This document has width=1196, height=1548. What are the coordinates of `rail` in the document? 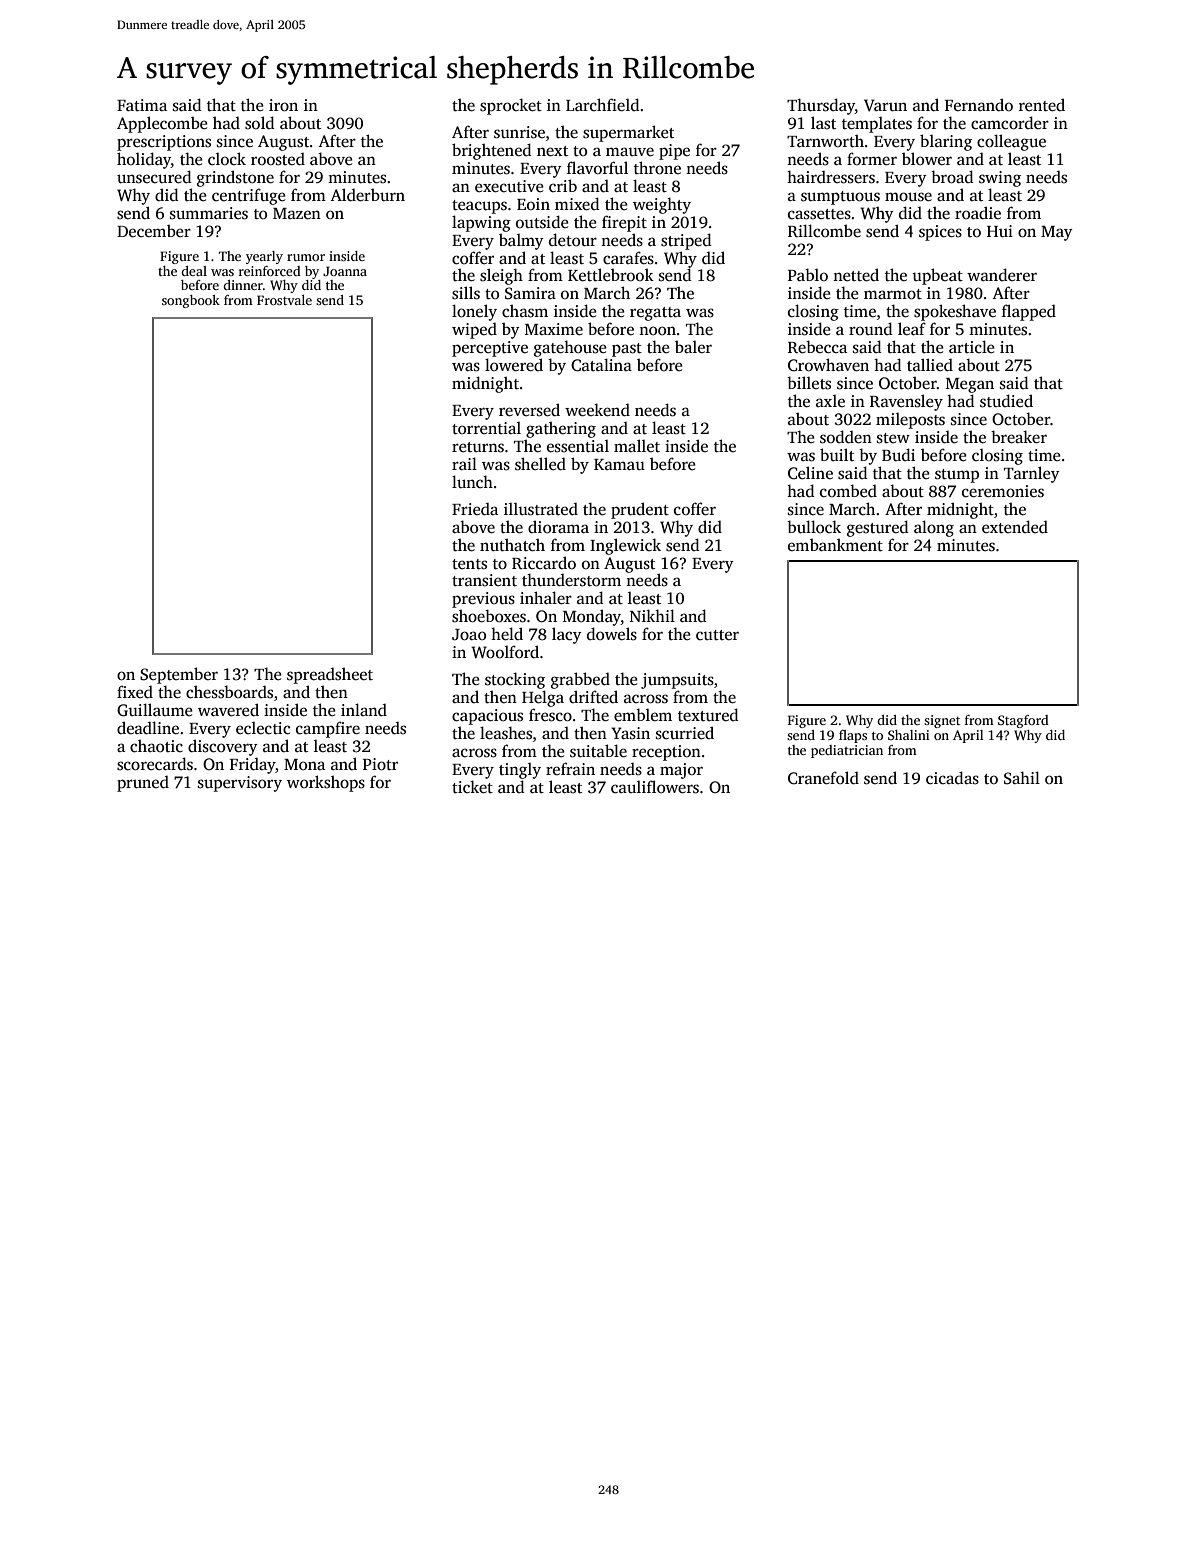 It's located at (464, 463).
